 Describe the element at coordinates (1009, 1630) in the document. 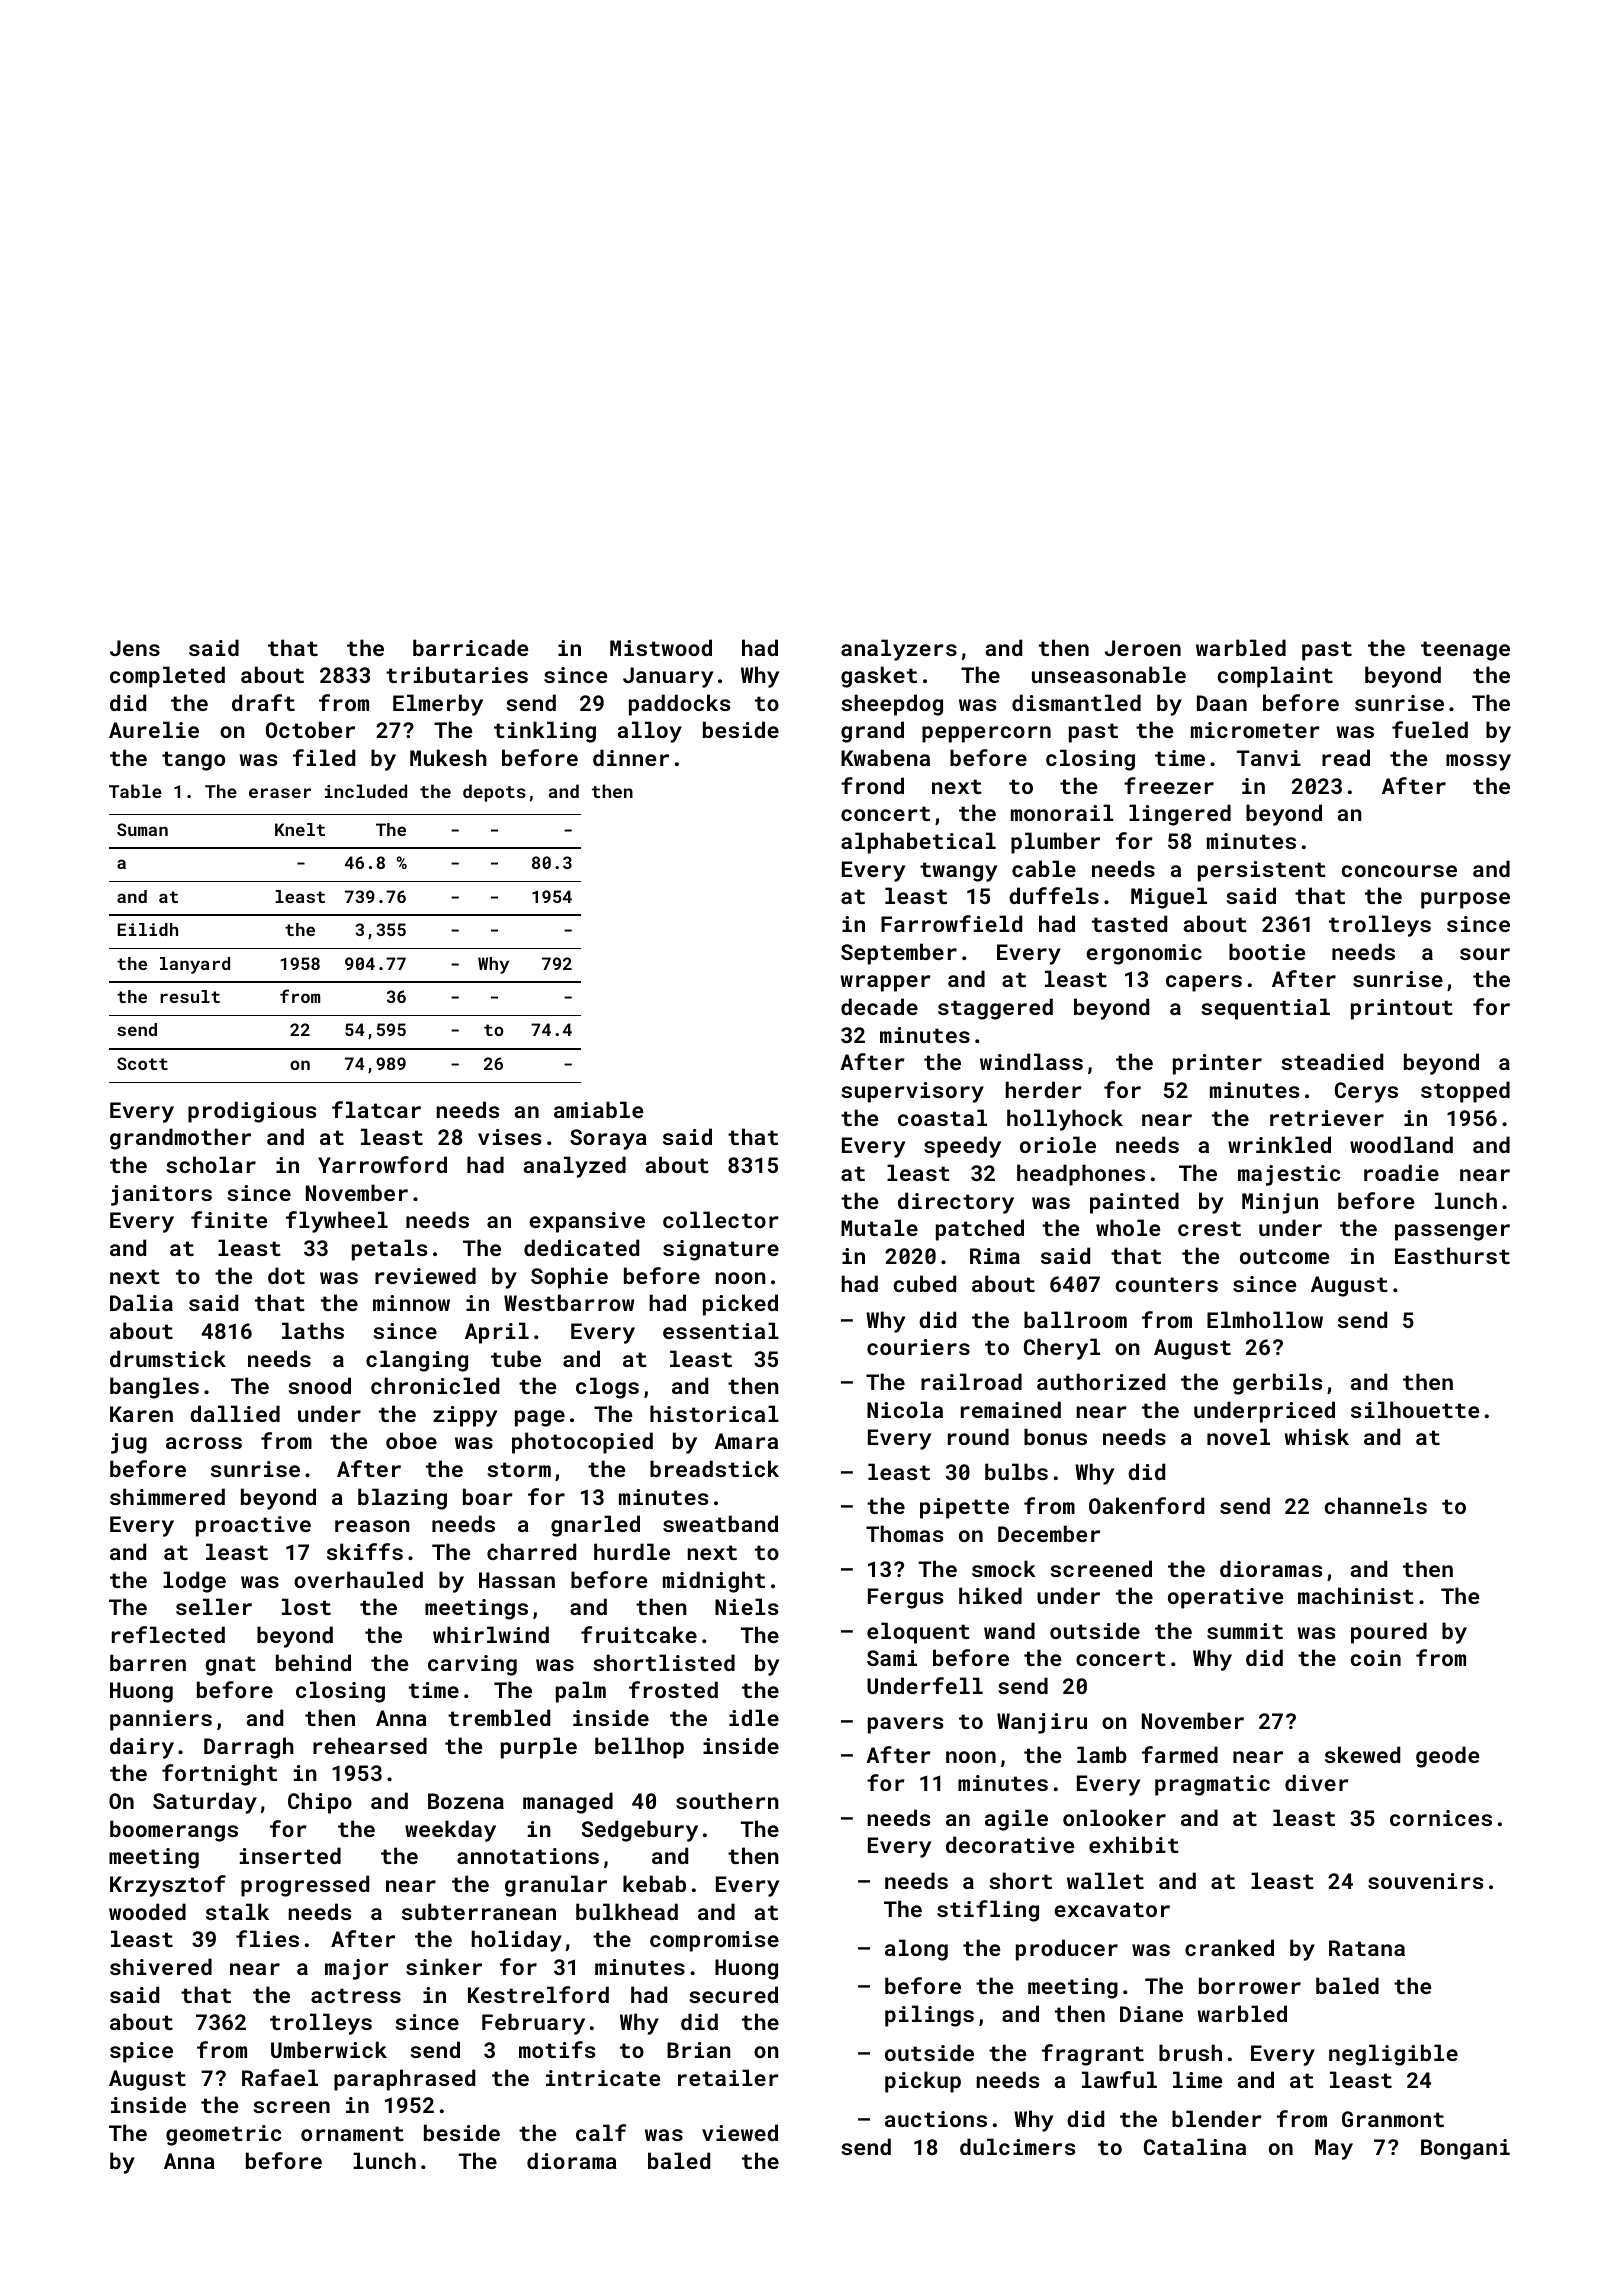

I see `wand` at that location.
